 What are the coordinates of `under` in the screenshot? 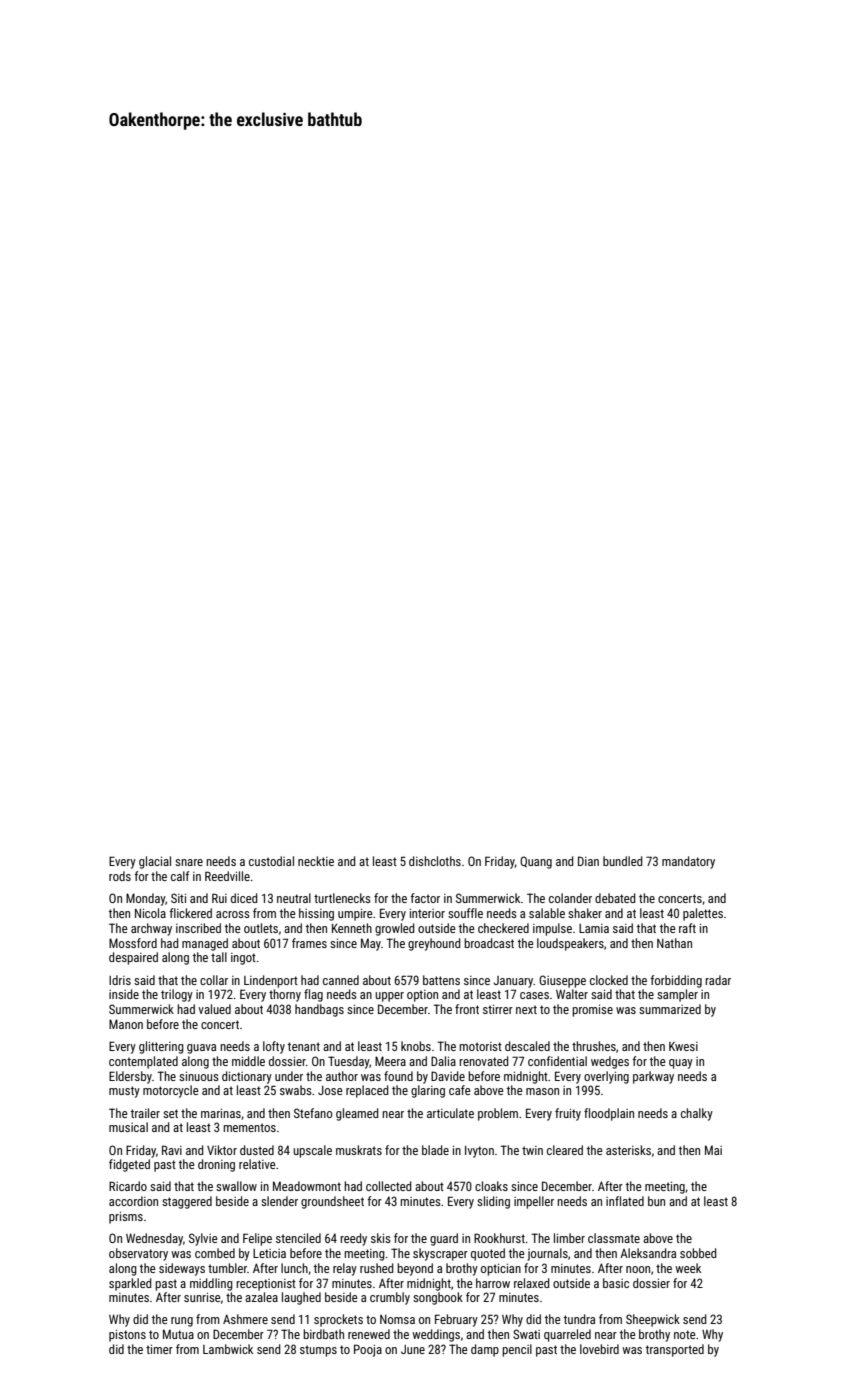 It's located at (289, 1076).
